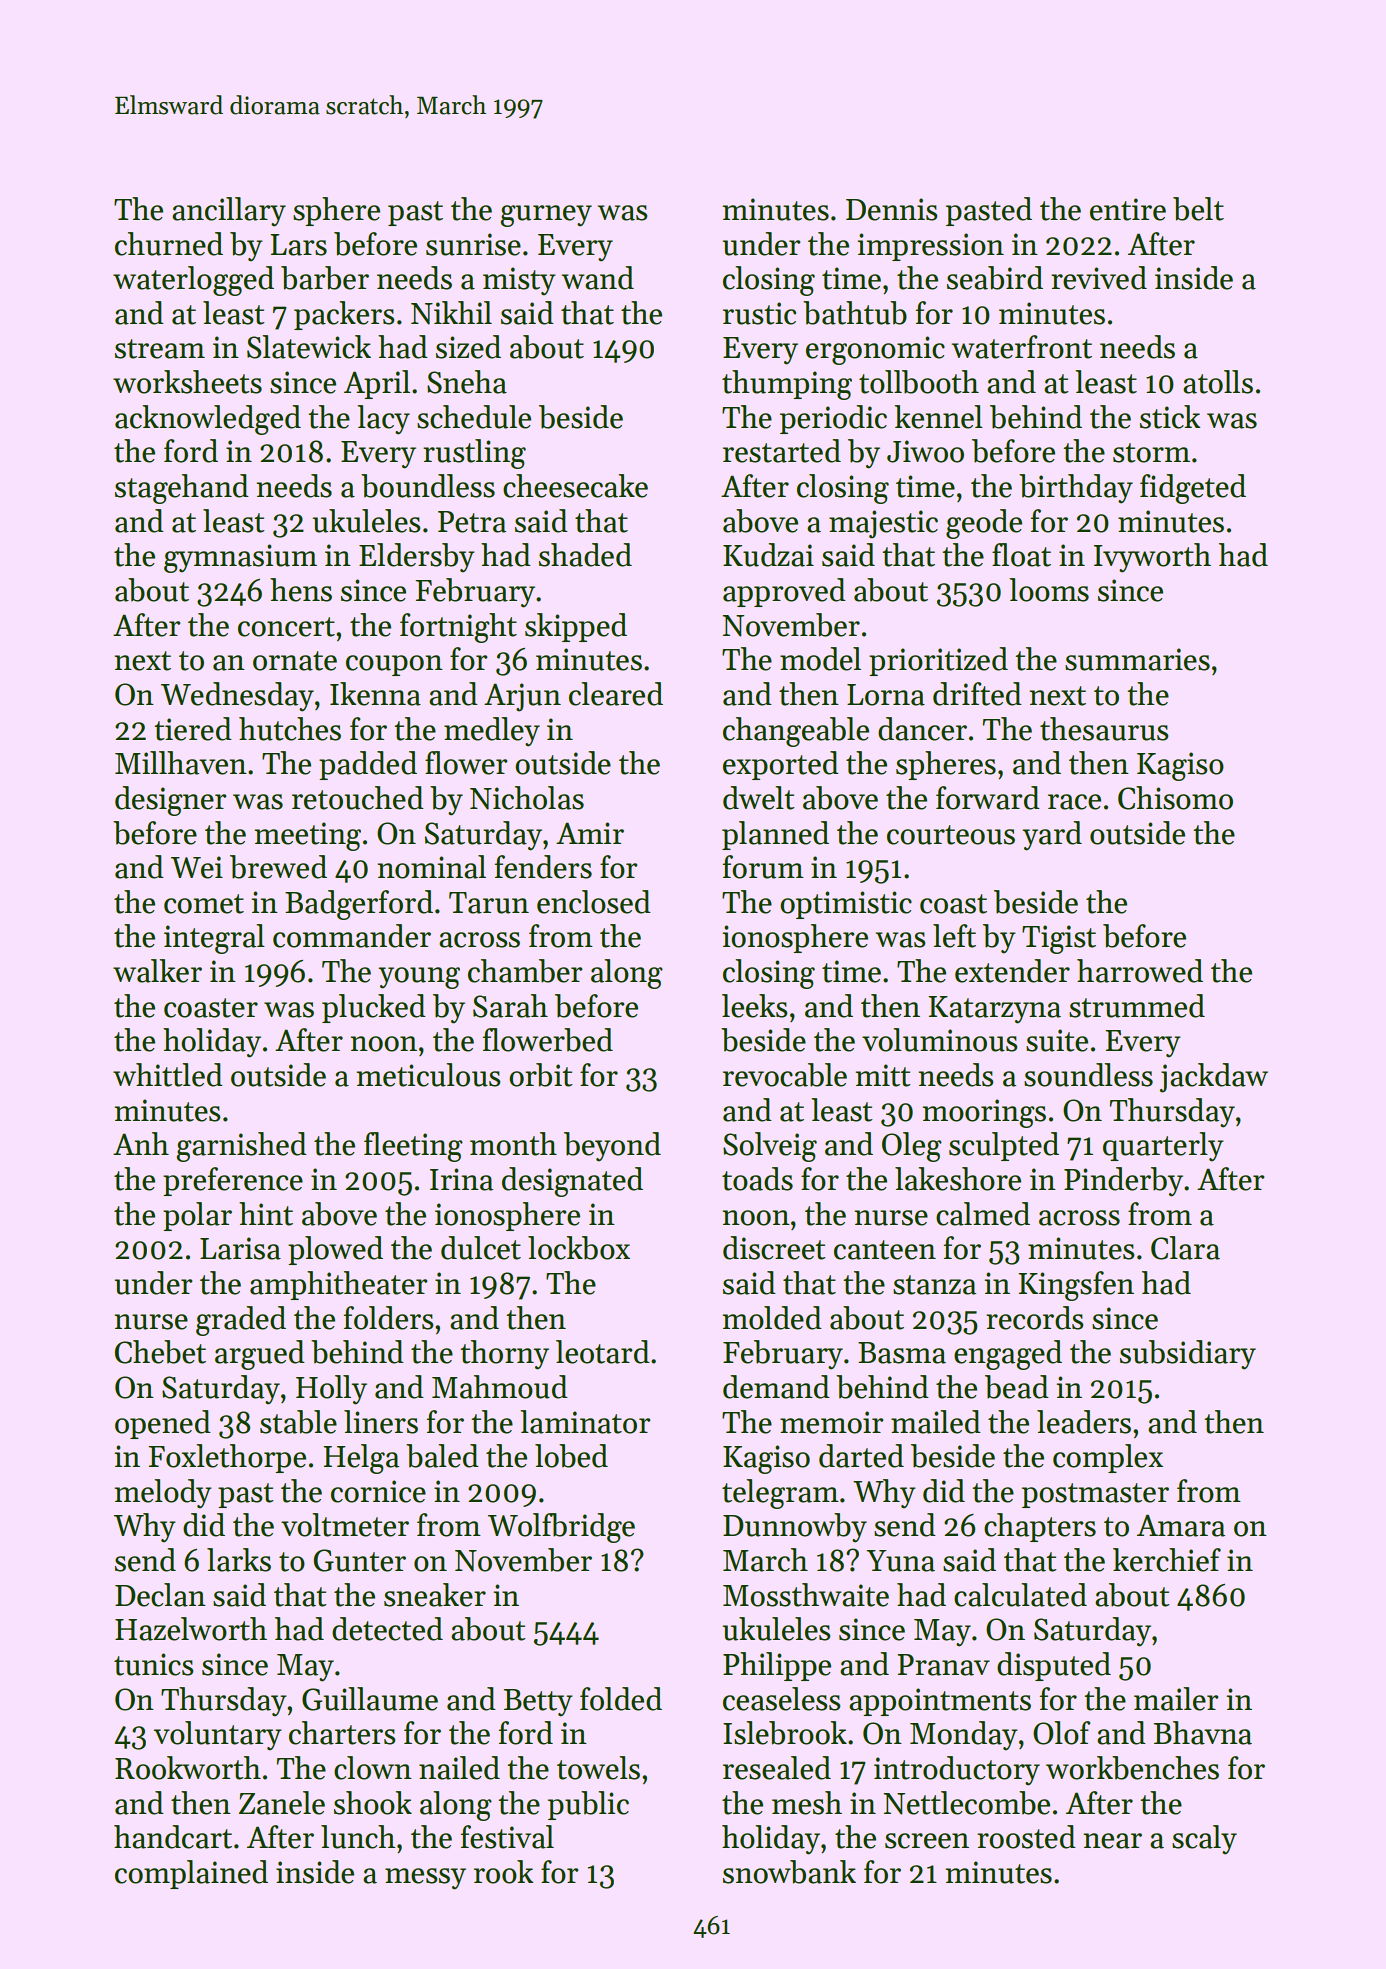 The width and height of the image is (1386, 1969). I want to click on April, so click(377, 384).
